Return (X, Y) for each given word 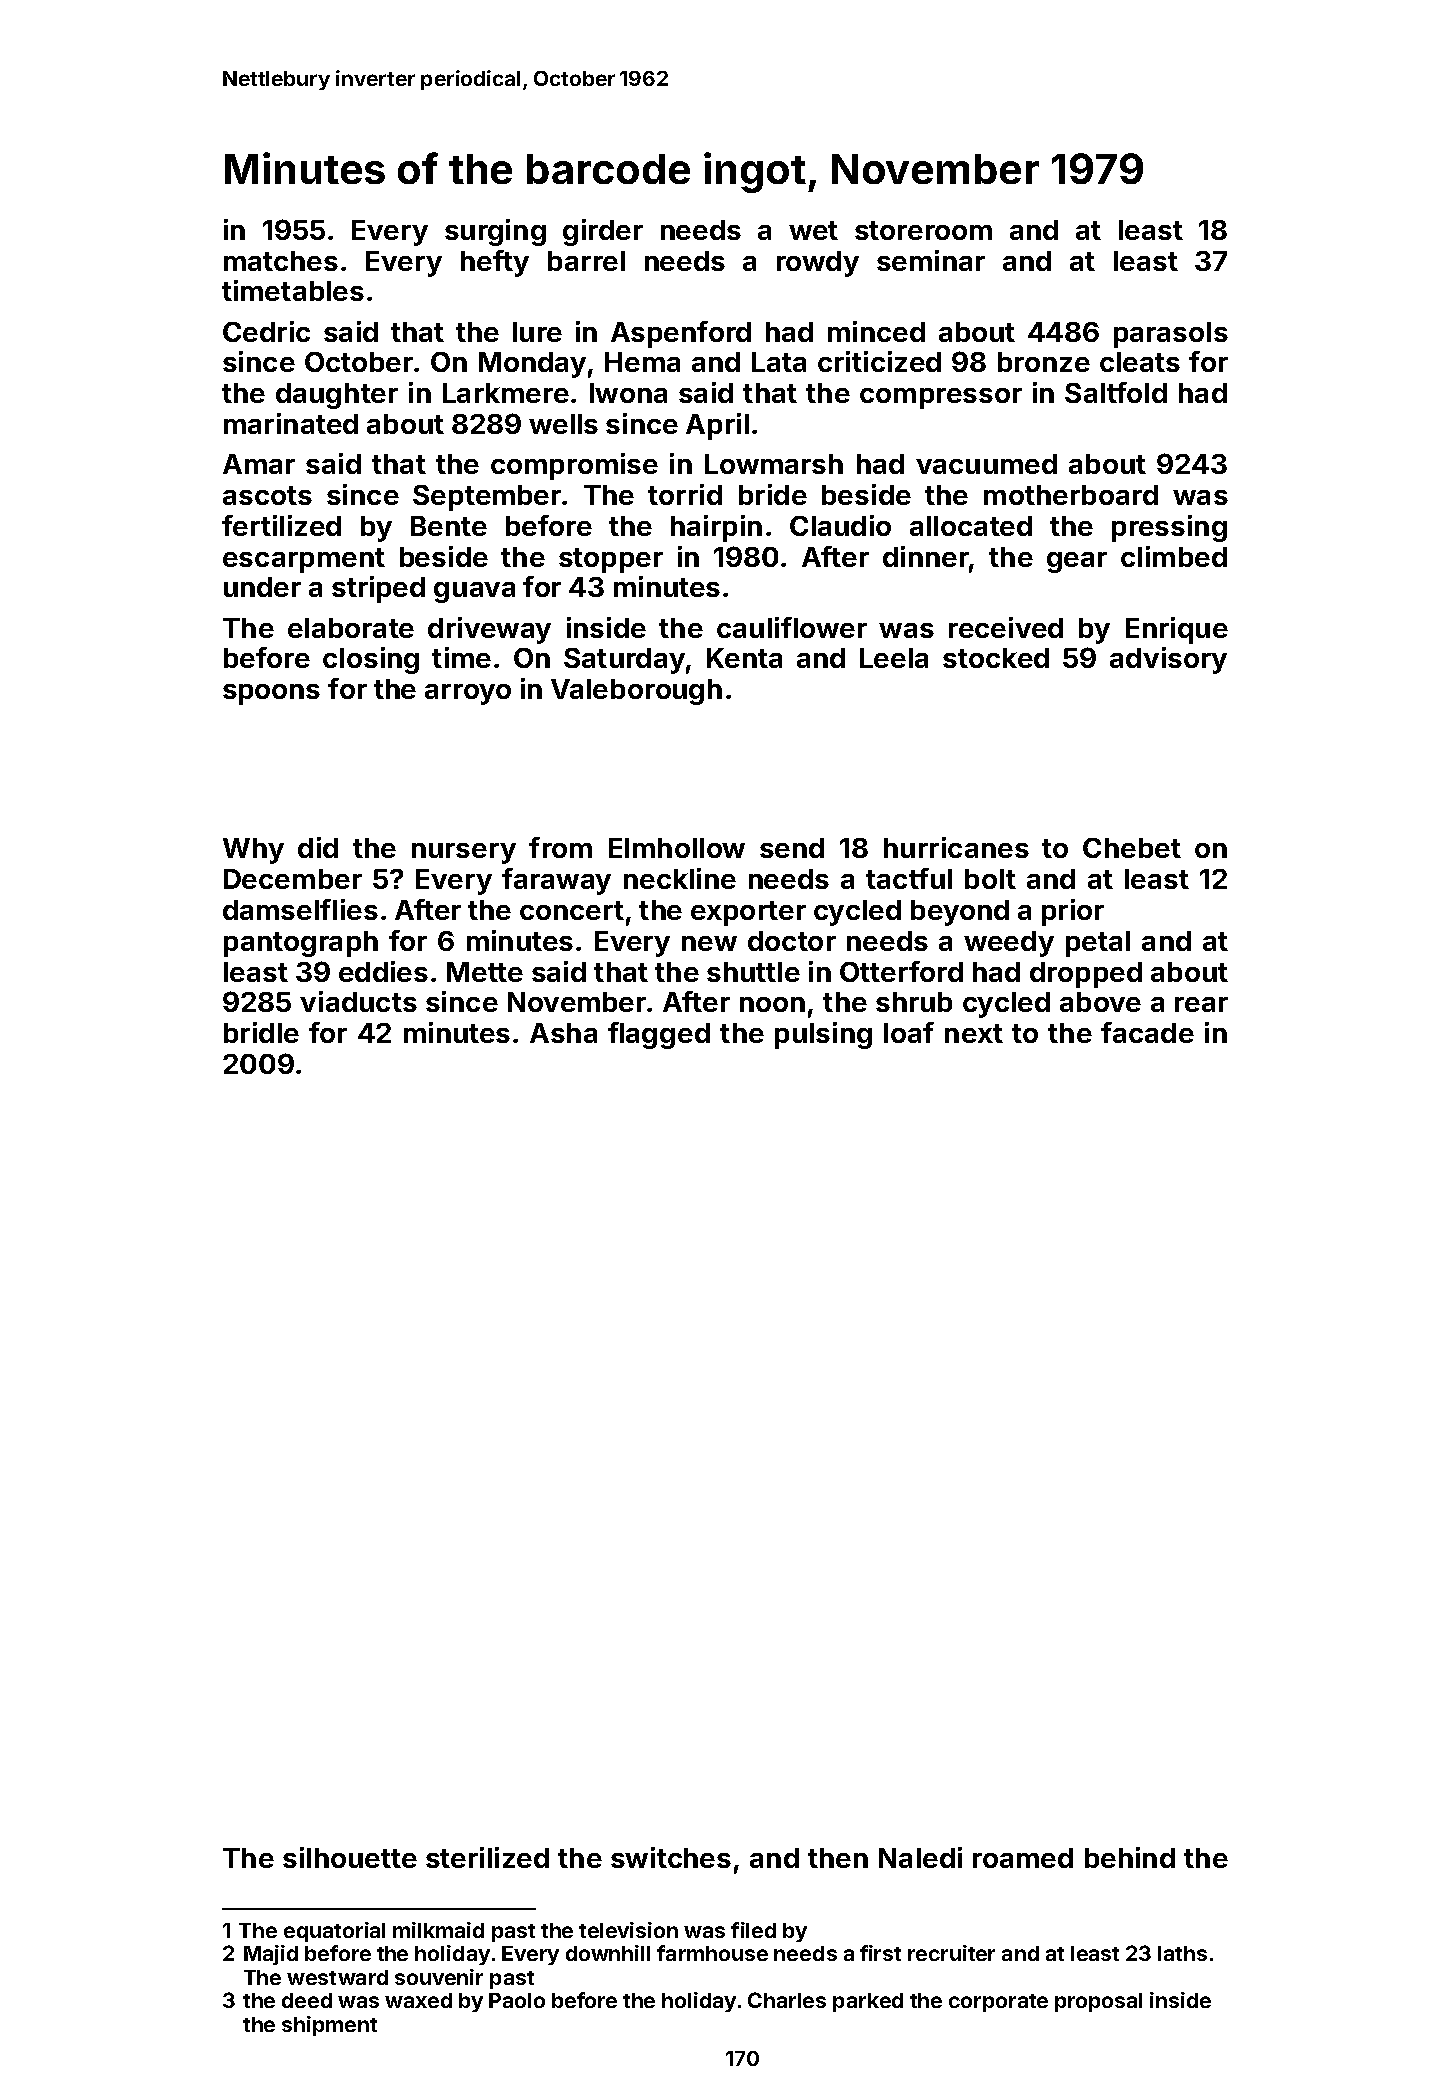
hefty (495, 263)
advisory (1168, 660)
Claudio (840, 525)
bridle (261, 1032)
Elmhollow (677, 848)
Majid (271, 1955)
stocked (996, 658)
